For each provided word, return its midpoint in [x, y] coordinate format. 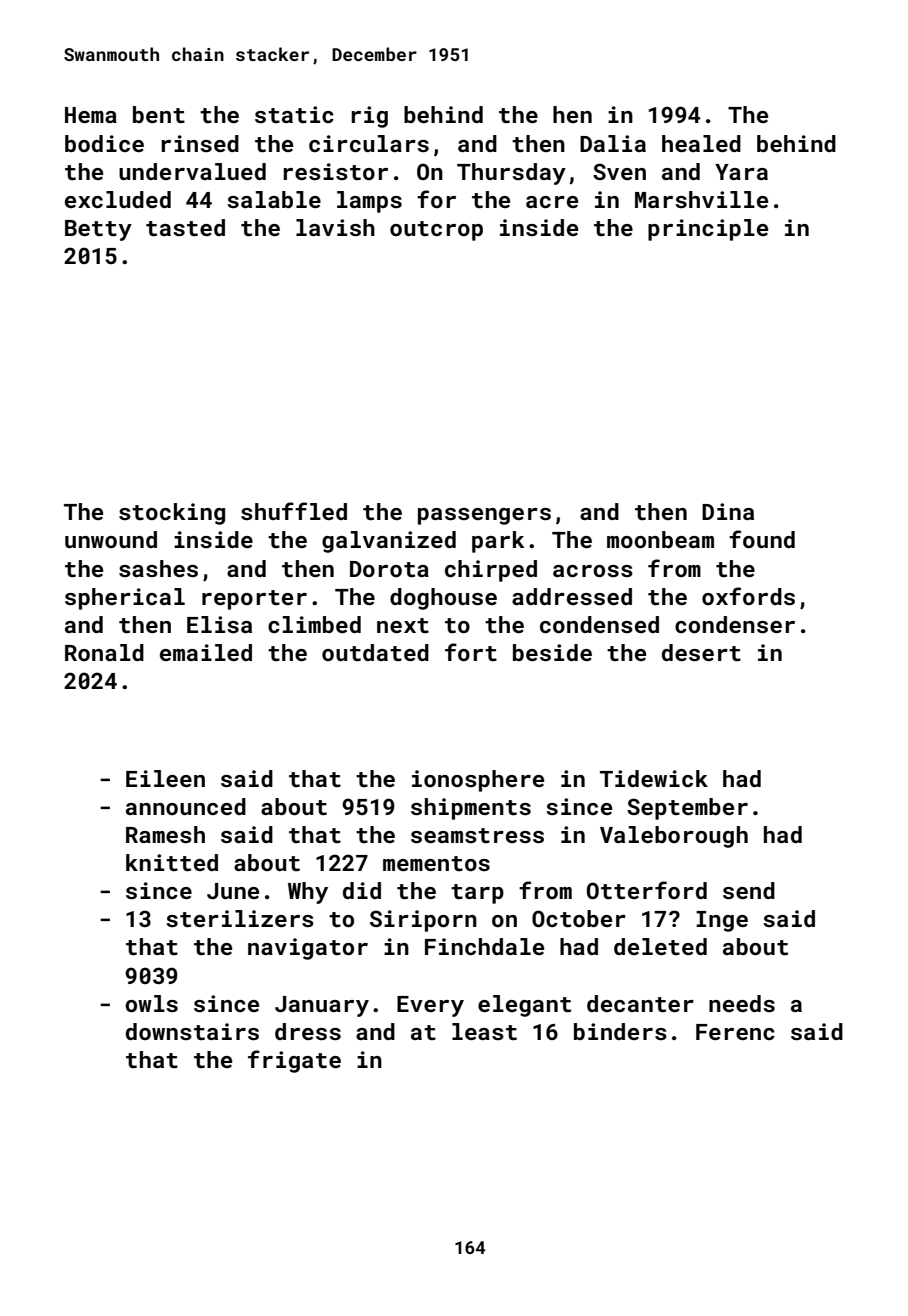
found [762, 539]
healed [701, 143]
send [749, 890]
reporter [254, 600]
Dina [728, 511]
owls [151, 1003]
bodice [104, 143]
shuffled [294, 511]
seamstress [477, 835]
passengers [484, 516]
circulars [369, 143]
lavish [335, 227]
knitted [172, 862]
